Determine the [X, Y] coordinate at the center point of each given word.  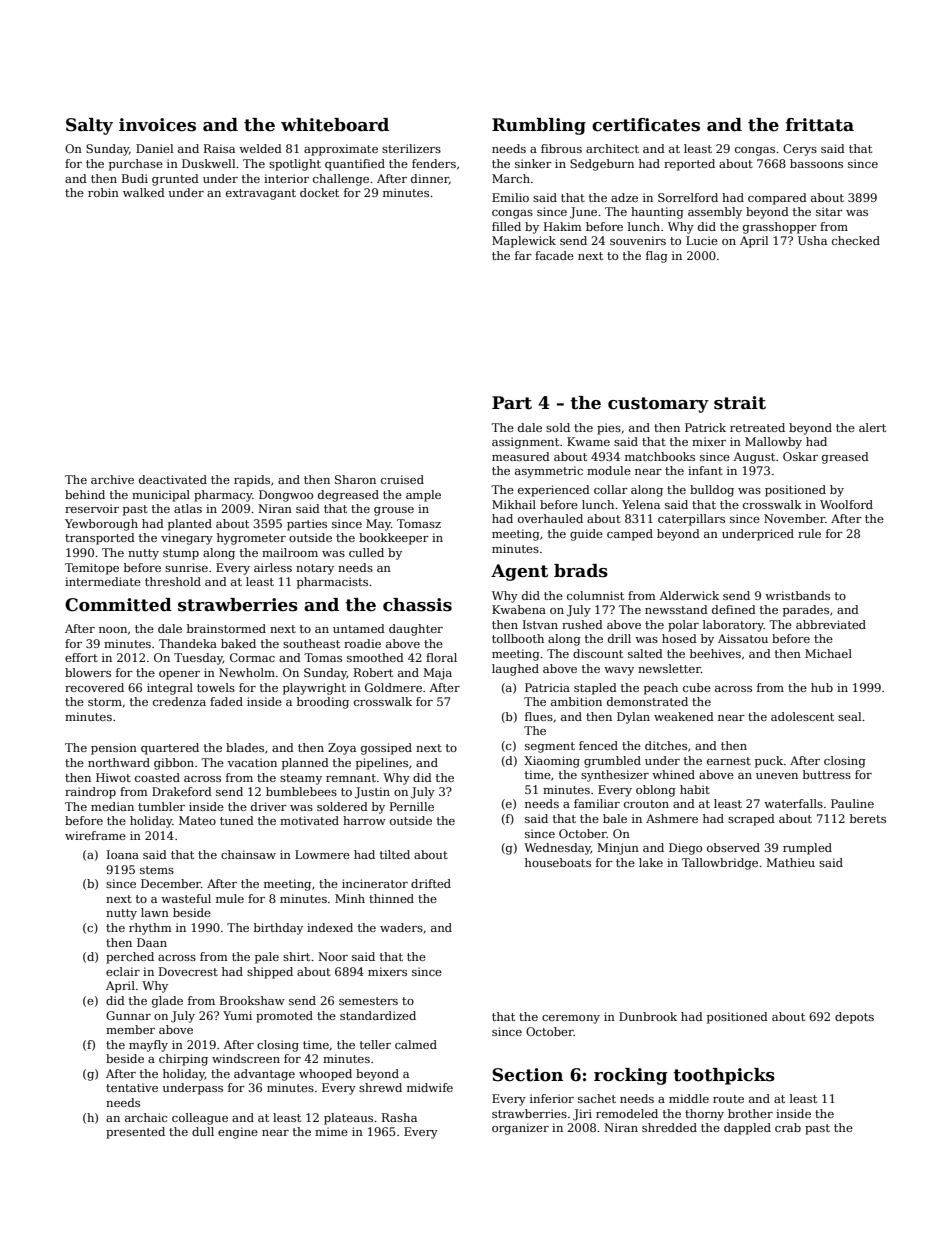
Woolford [846, 504]
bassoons [816, 163]
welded [260, 148]
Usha [812, 240]
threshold [173, 581]
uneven [777, 776]
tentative [132, 1087]
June [583, 213]
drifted [431, 883]
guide [586, 535]
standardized [378, 1015]
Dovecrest [188, 971]
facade [554, 255]
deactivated [173, 479]
